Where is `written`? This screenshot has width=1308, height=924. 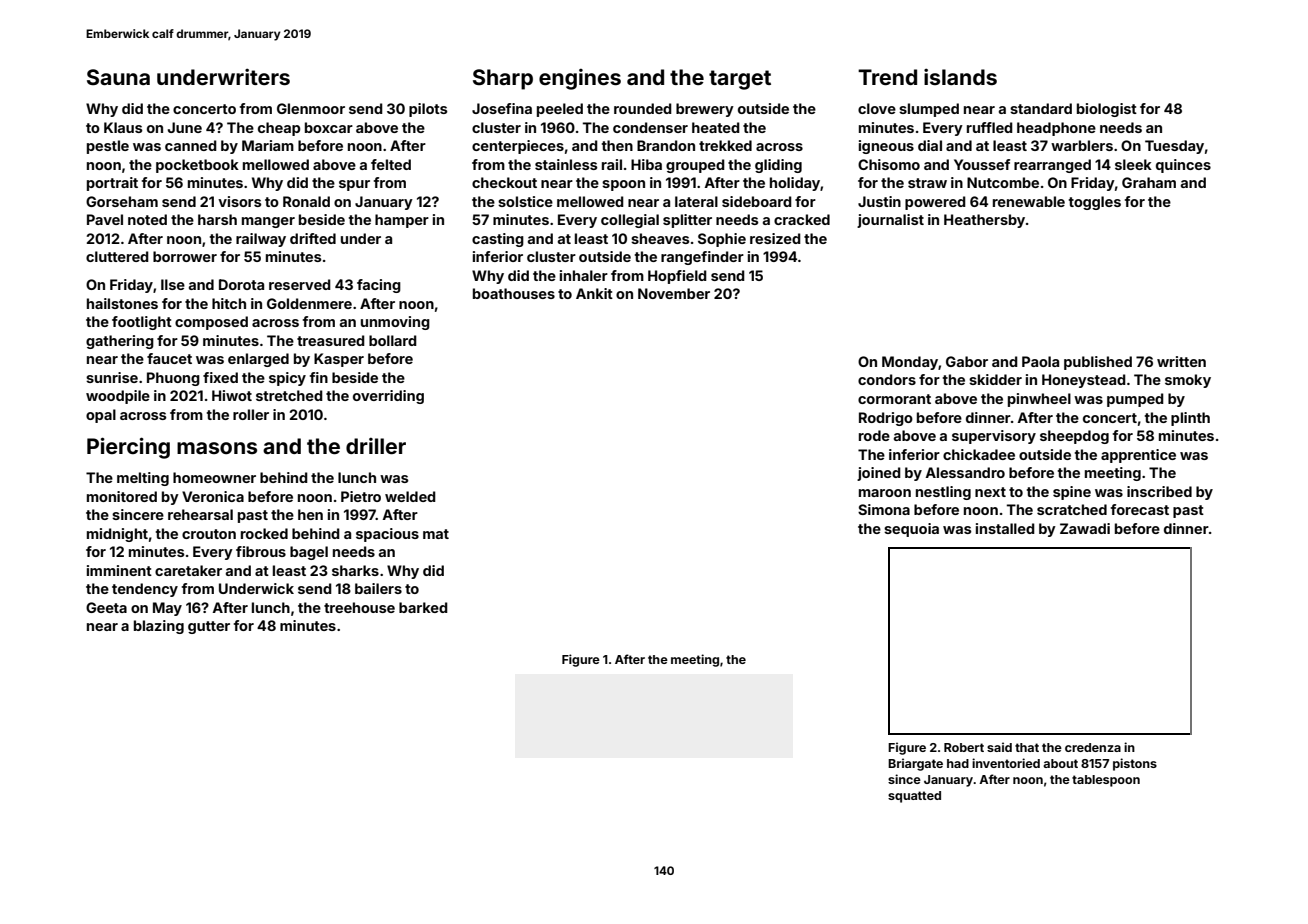
written is located at coordinates (1181, 361).
